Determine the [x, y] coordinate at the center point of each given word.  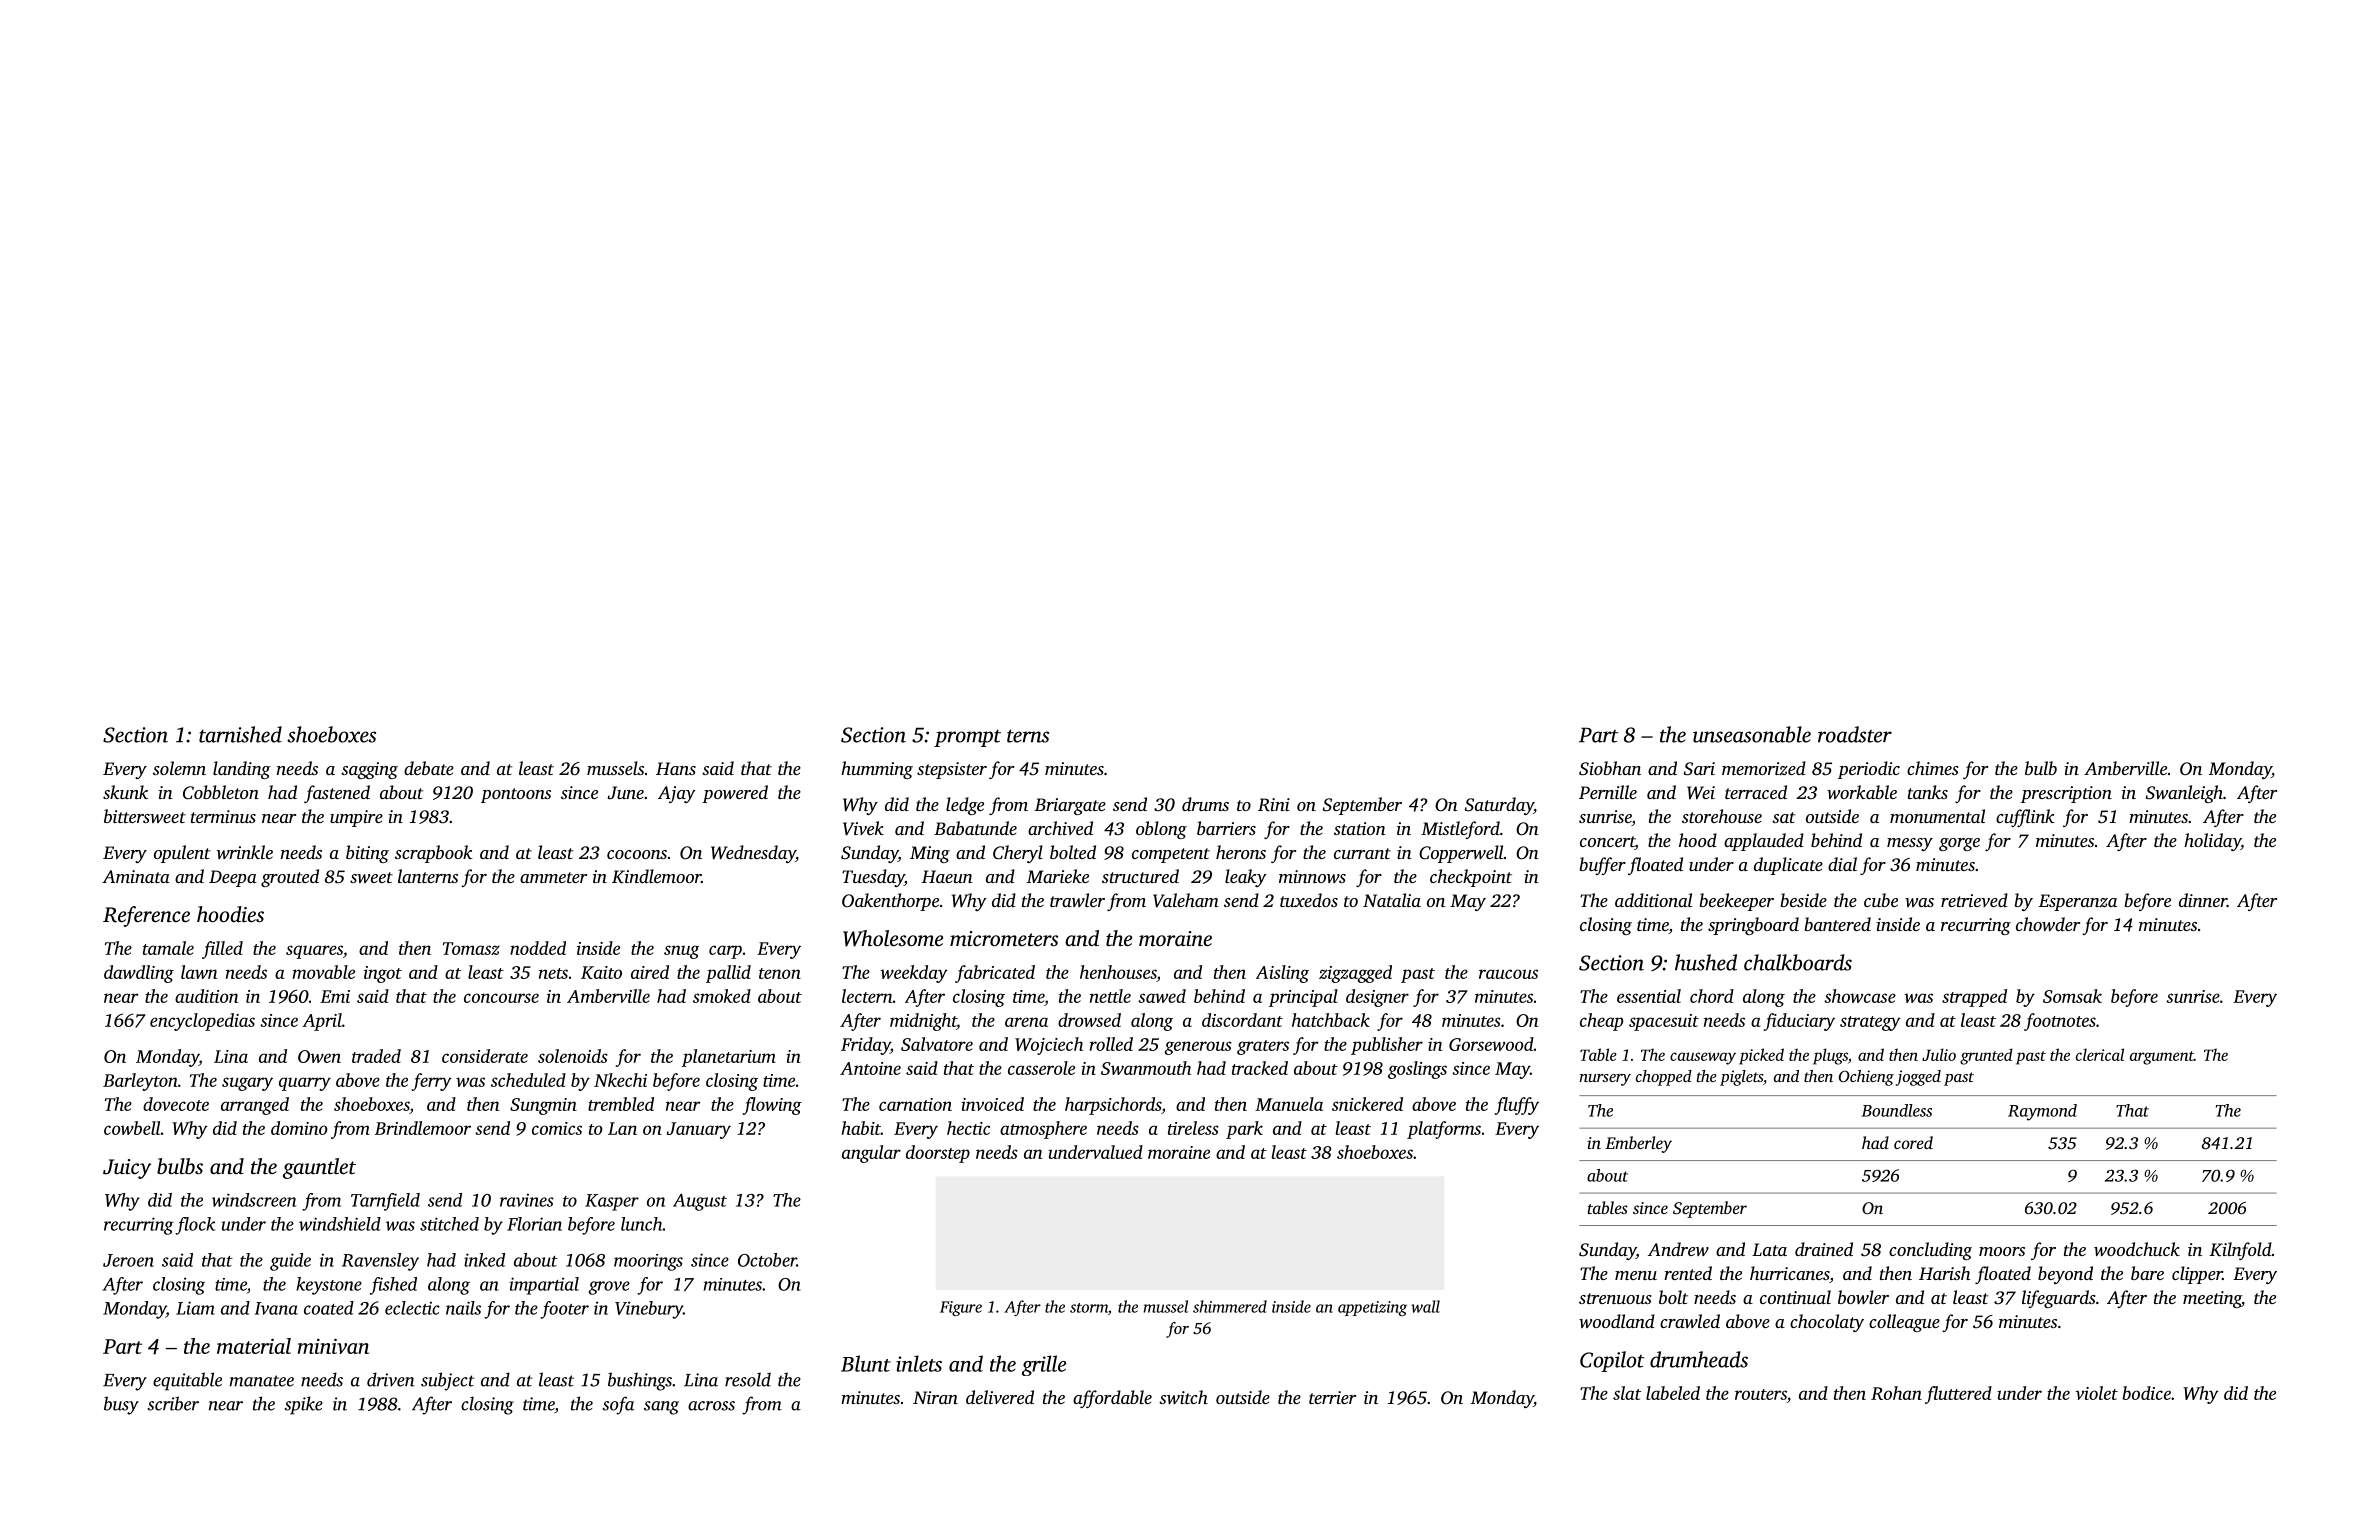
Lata [1769, 1249]
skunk [125, 792]
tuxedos [1309, 900]
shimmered [1230, 1306]
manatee [261, 1381]
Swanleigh [2184, 794]
